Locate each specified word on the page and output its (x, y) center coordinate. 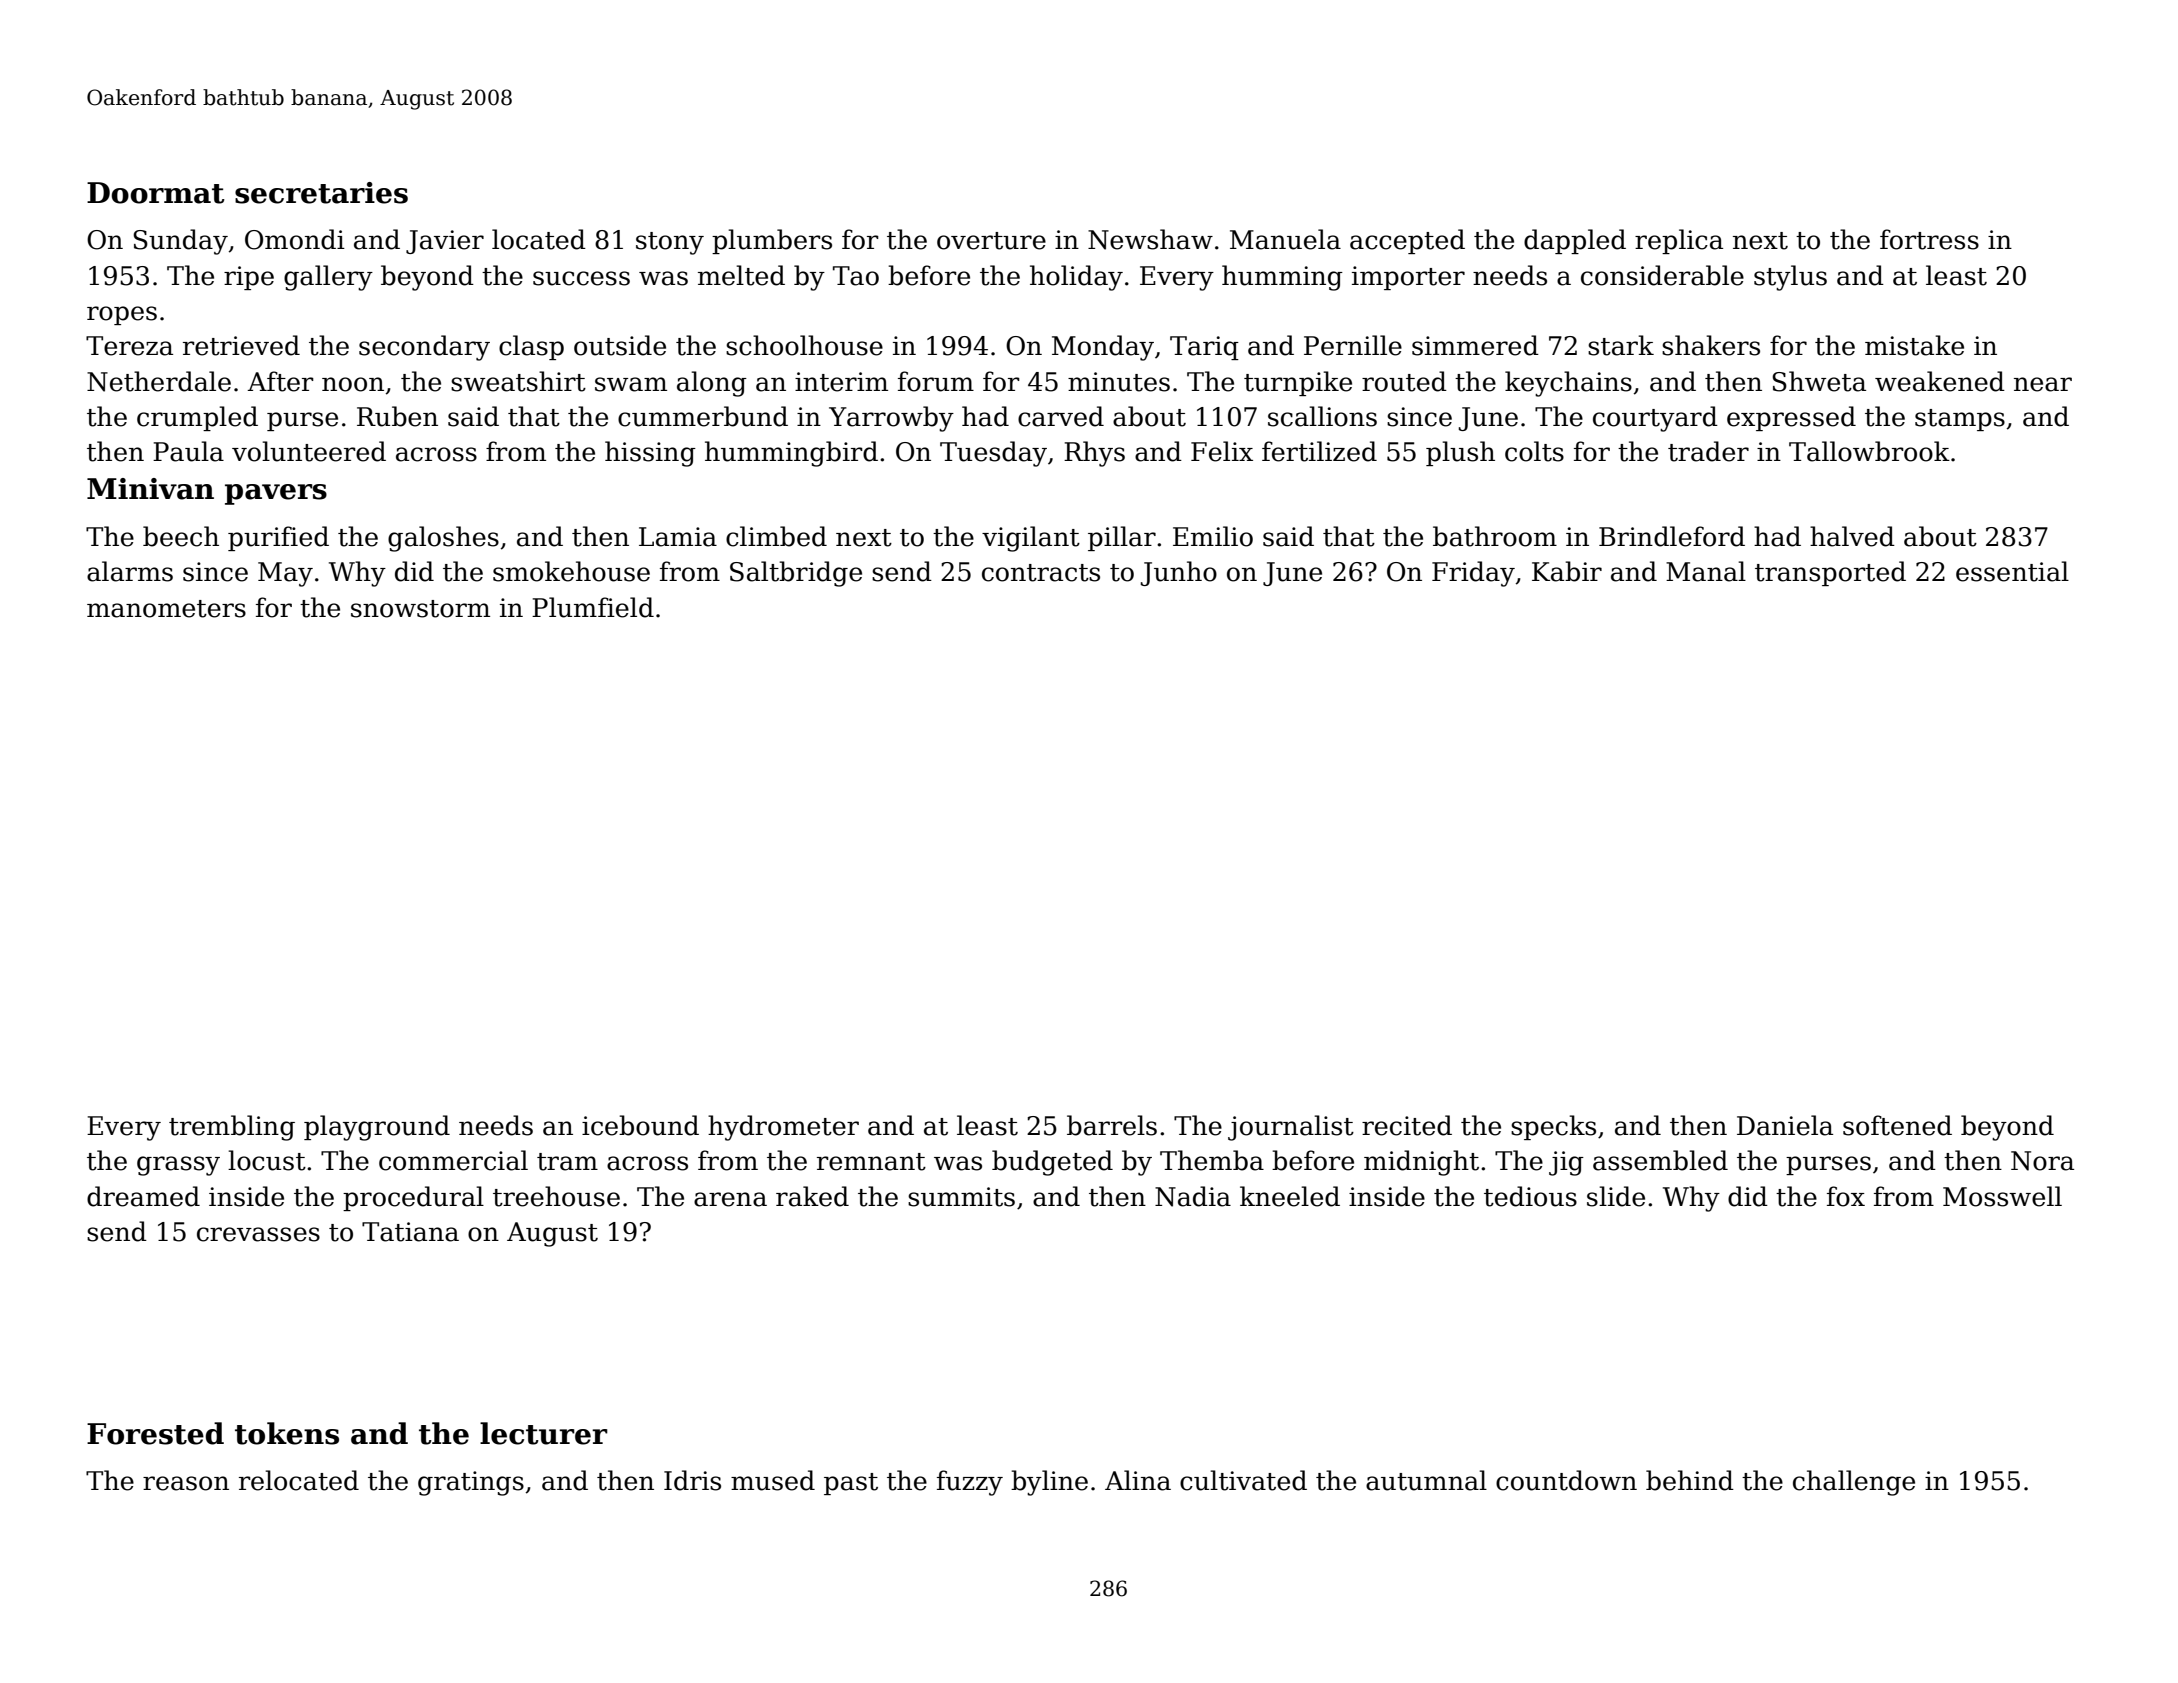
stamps (1960, 420)
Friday (1473, 574)
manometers (166, 609)
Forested (155, 1433)
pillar (1122, 538)
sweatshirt (518, 381)
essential (2012, 571)
